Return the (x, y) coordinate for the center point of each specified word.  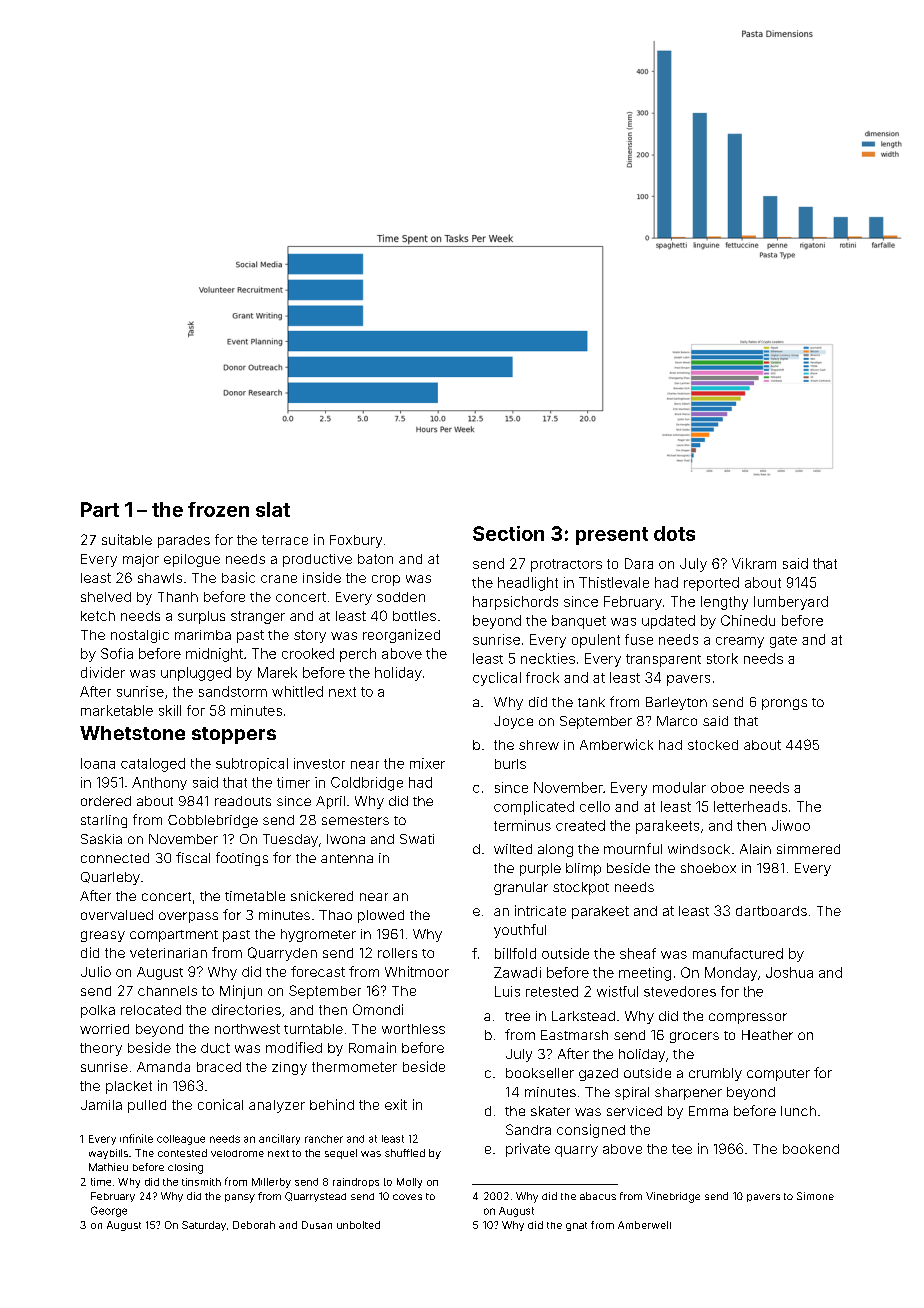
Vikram (754, 563)
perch (358, 655)
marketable (117, 710)
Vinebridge (673, 1197)
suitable (127, 539)
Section (508, 533)
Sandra (528, 1129)
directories (246, 1009)
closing (185, 1168)
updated (668, 622)
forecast (318, 971)
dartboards (771, 911)
